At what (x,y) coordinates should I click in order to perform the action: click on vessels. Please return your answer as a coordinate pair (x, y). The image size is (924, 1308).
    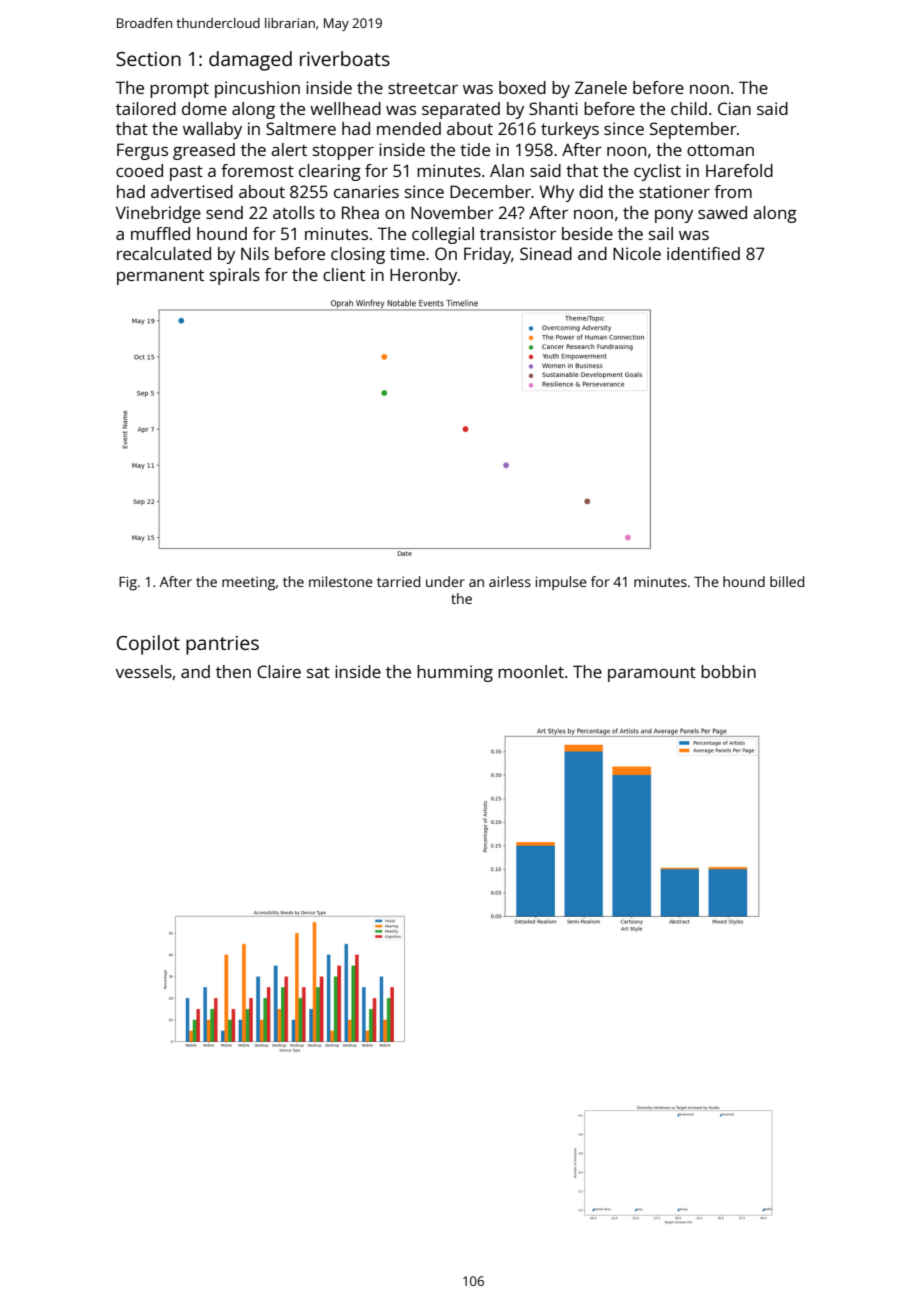
    Looking at the image, I should click on (144, 671).
